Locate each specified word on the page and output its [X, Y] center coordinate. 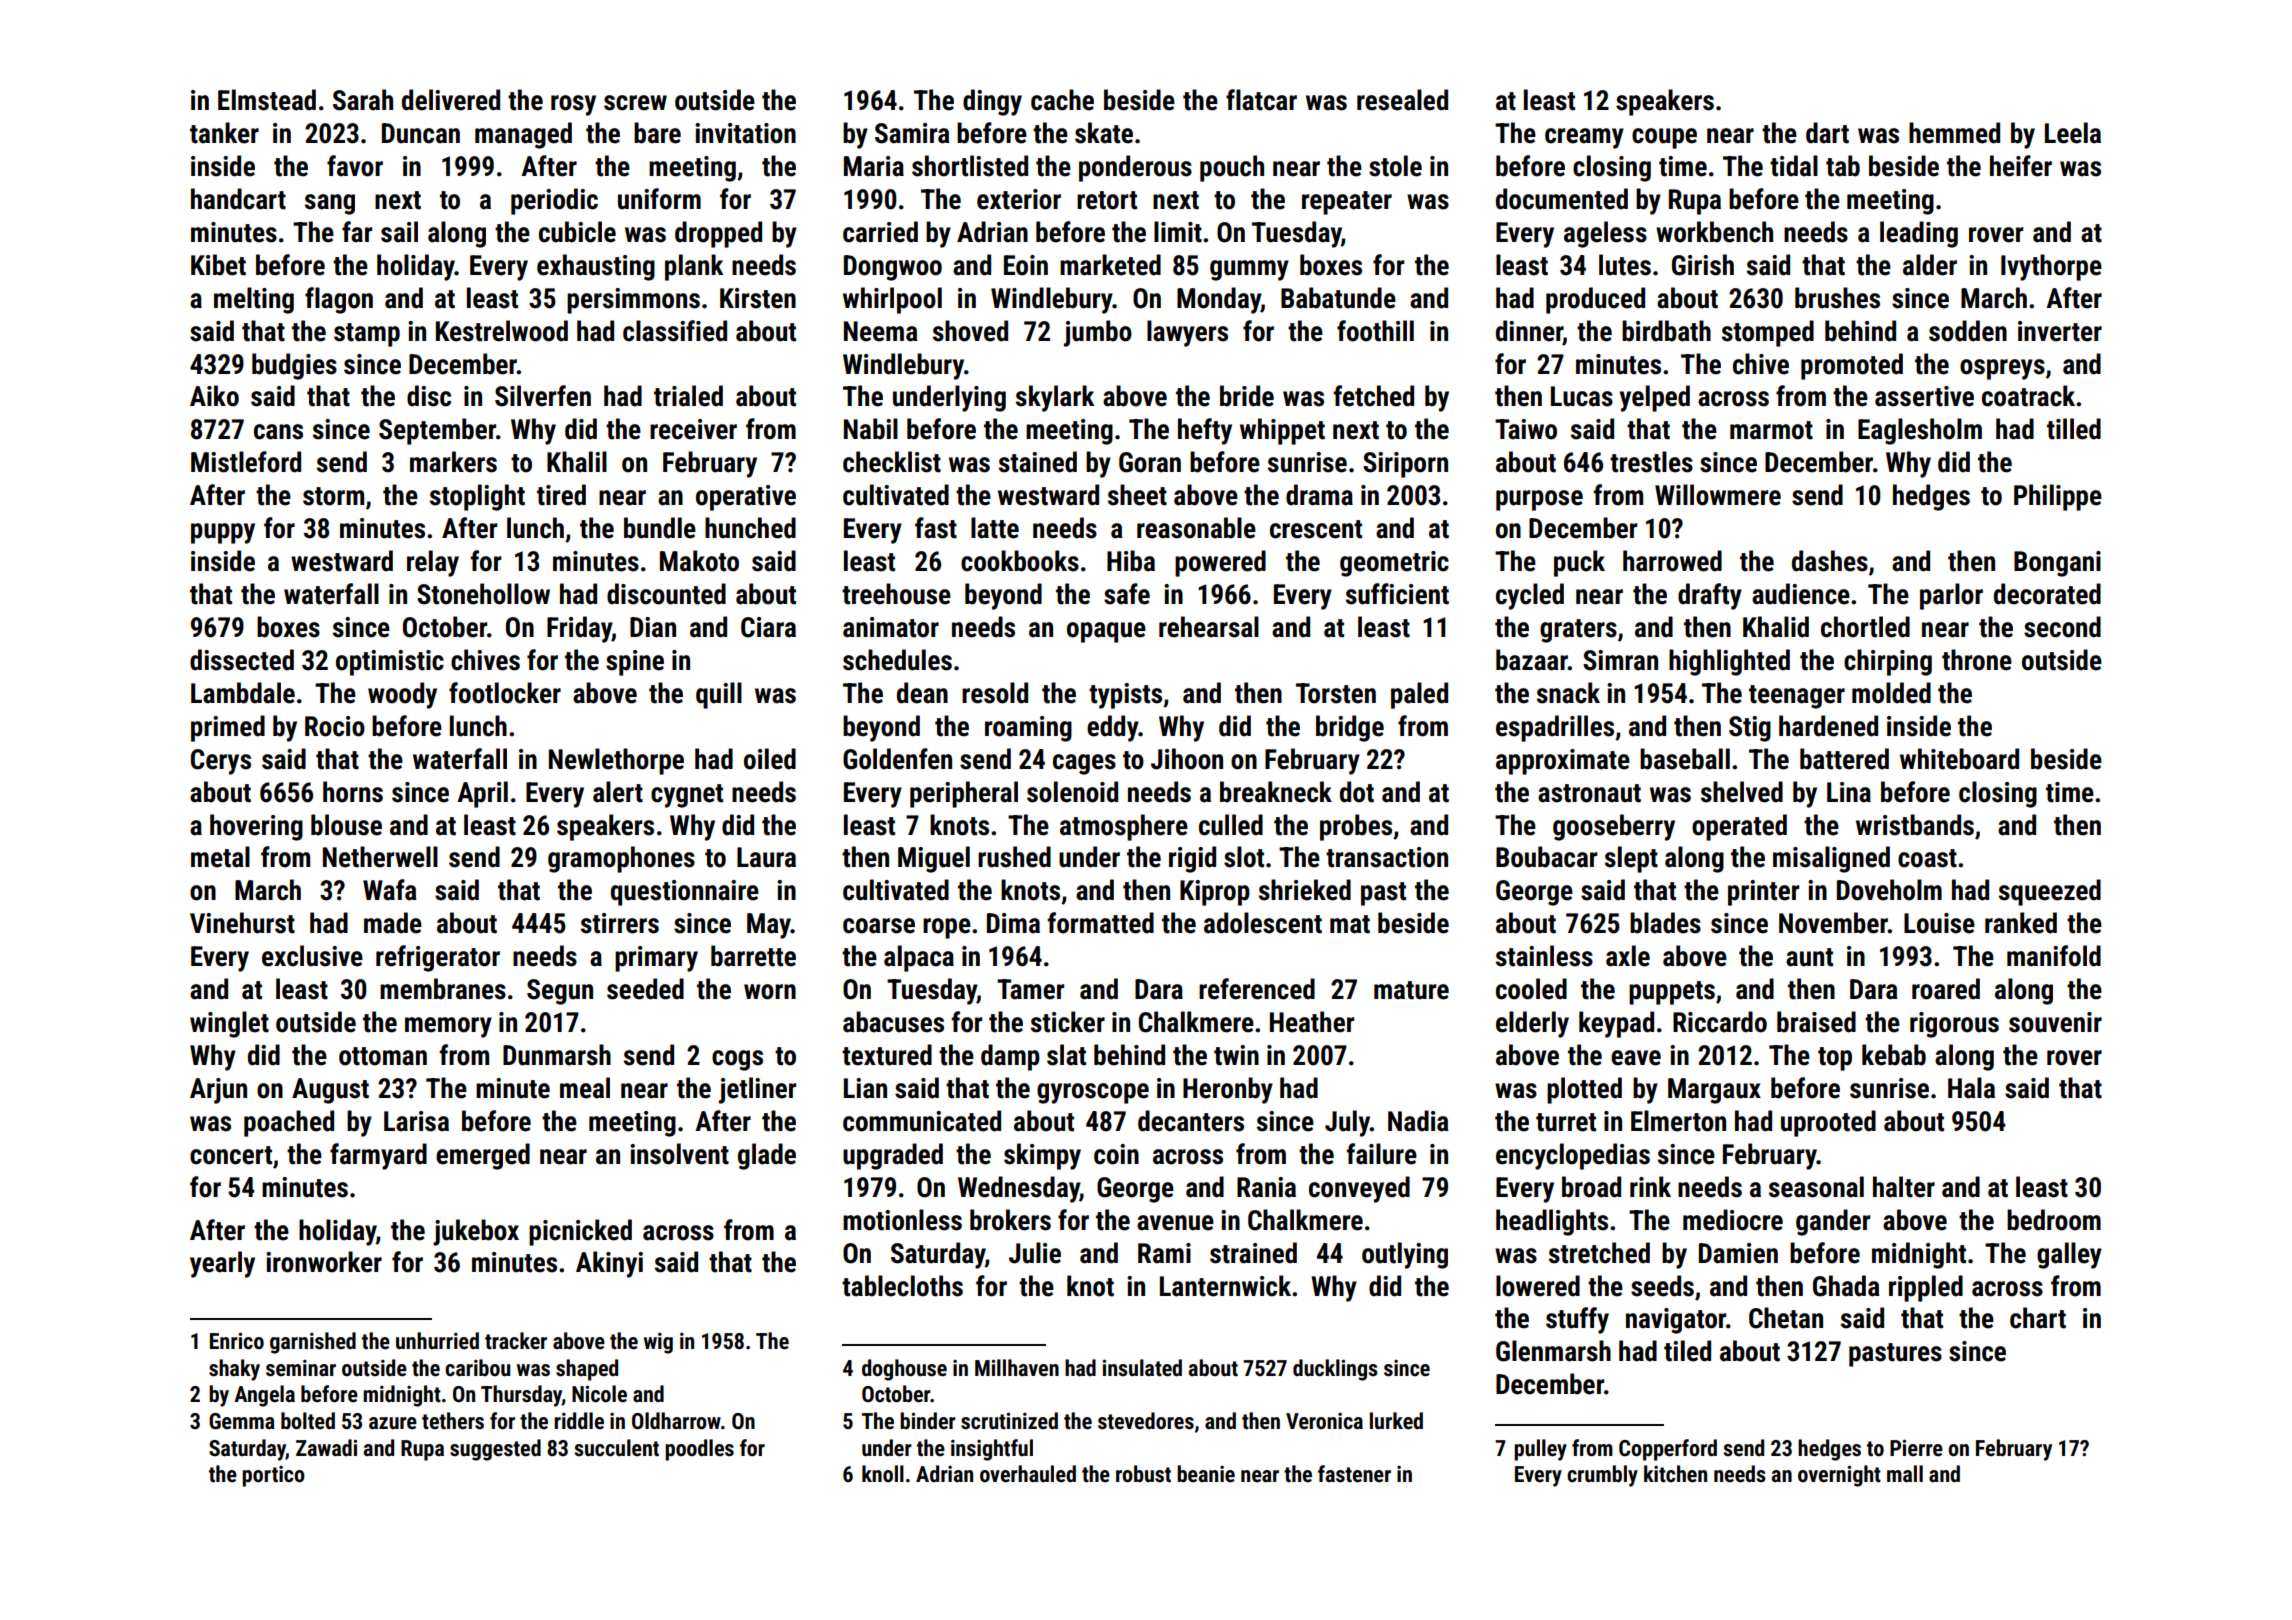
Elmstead [267, 100]
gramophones [621, 859]
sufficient [1397, 594]
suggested [495, 1450]
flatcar [1261, 100]
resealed [1402, 100]
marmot [1771, 430]
